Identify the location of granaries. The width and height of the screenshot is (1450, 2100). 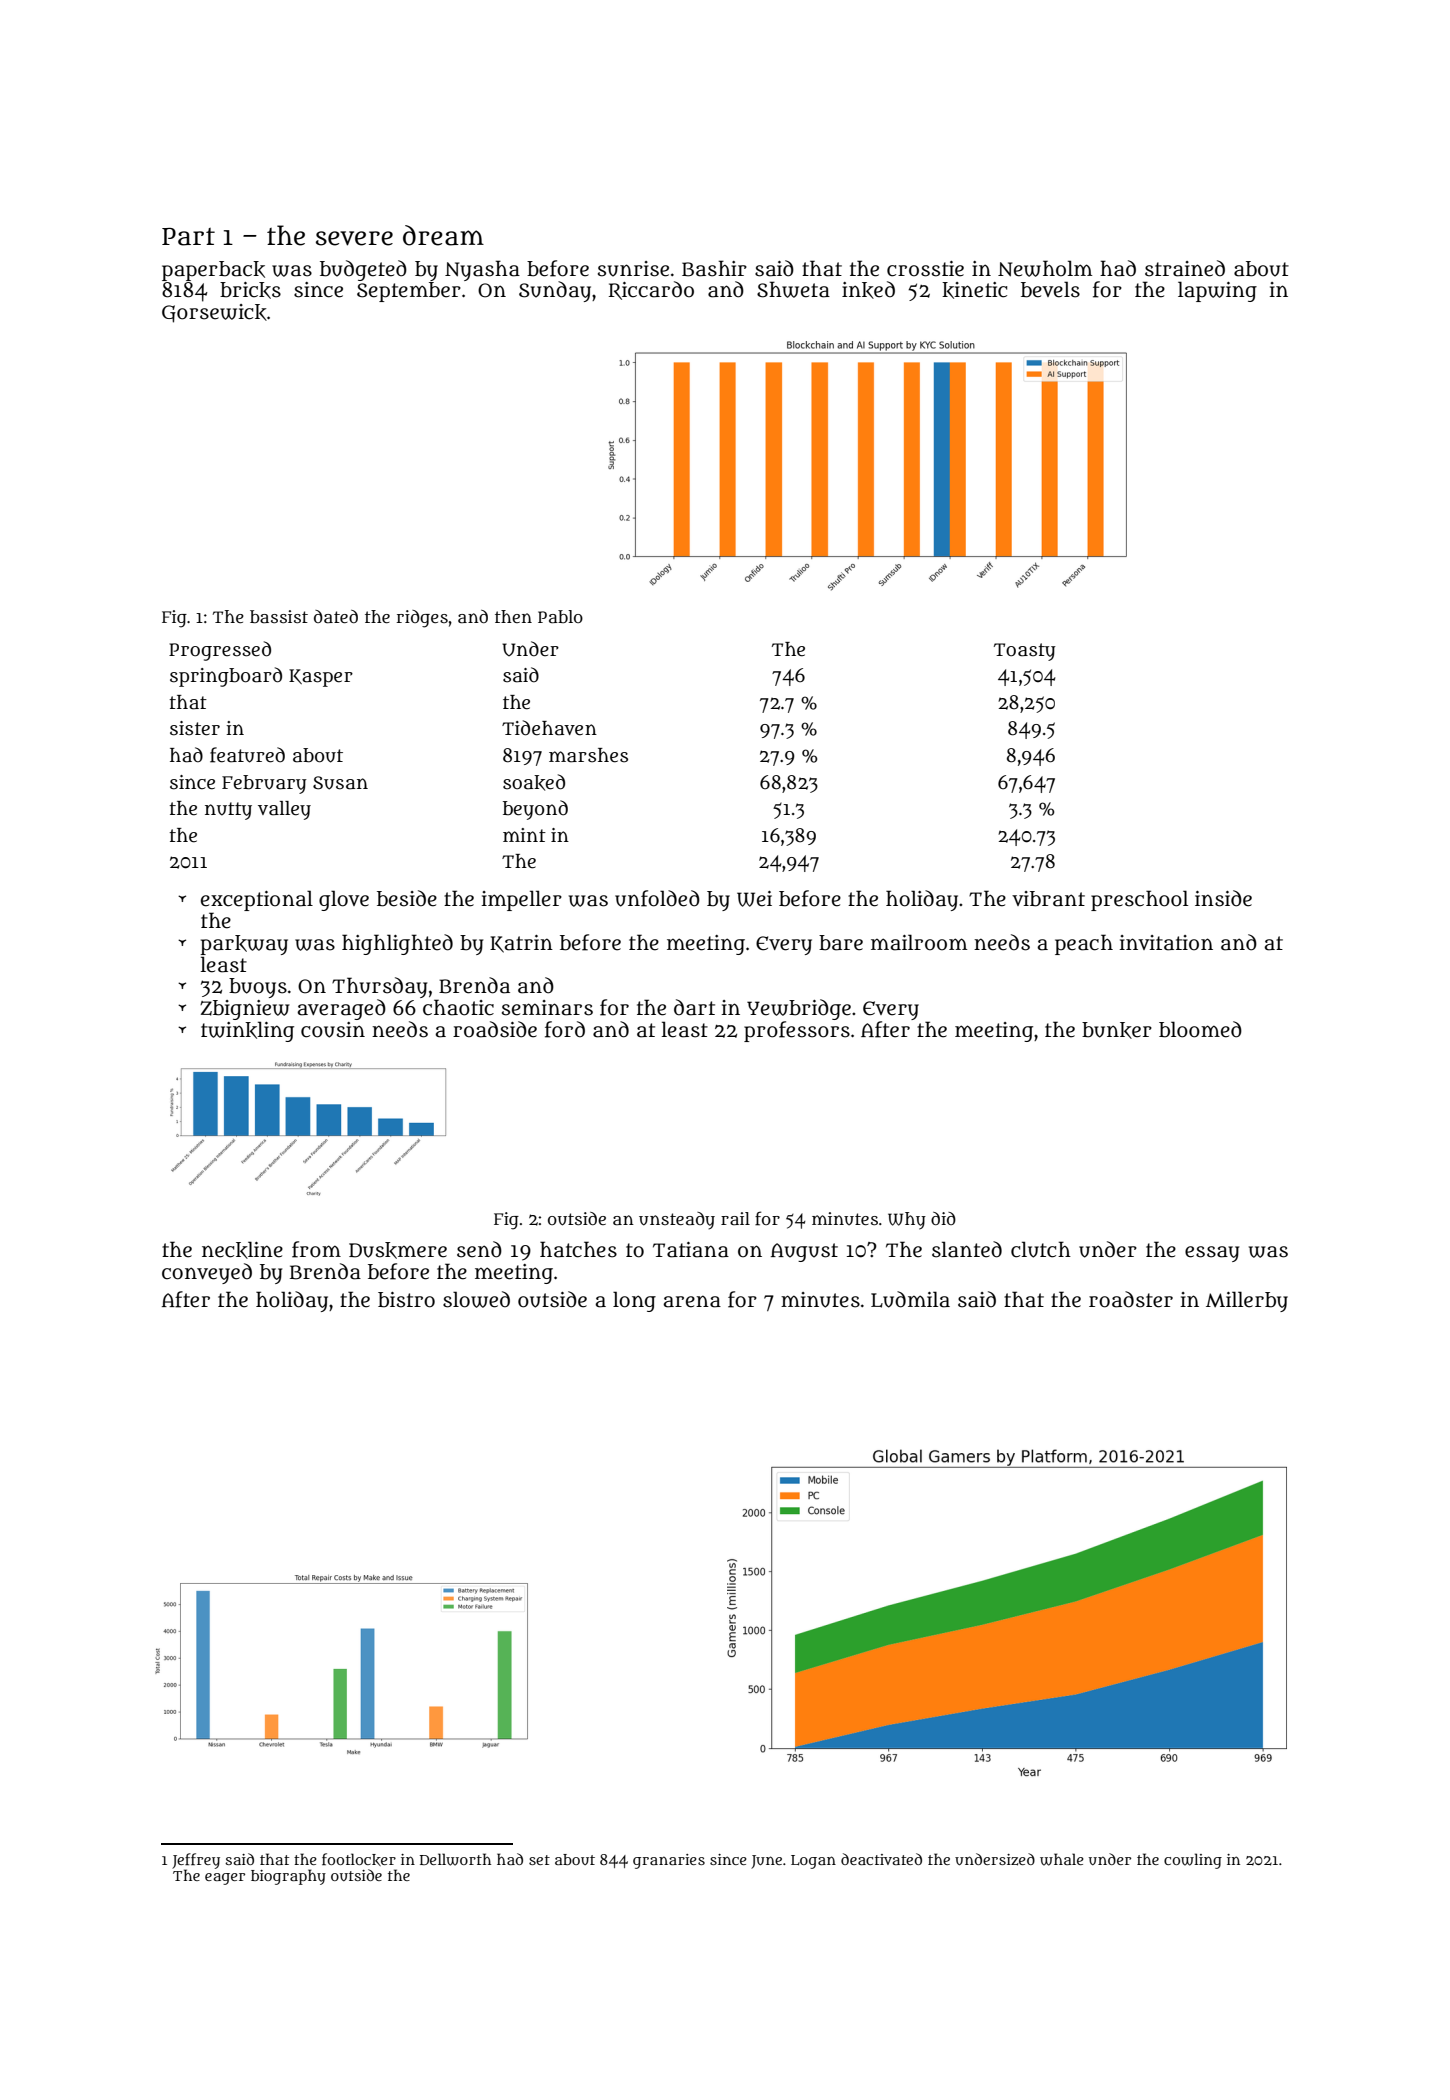
(669, 1861).
